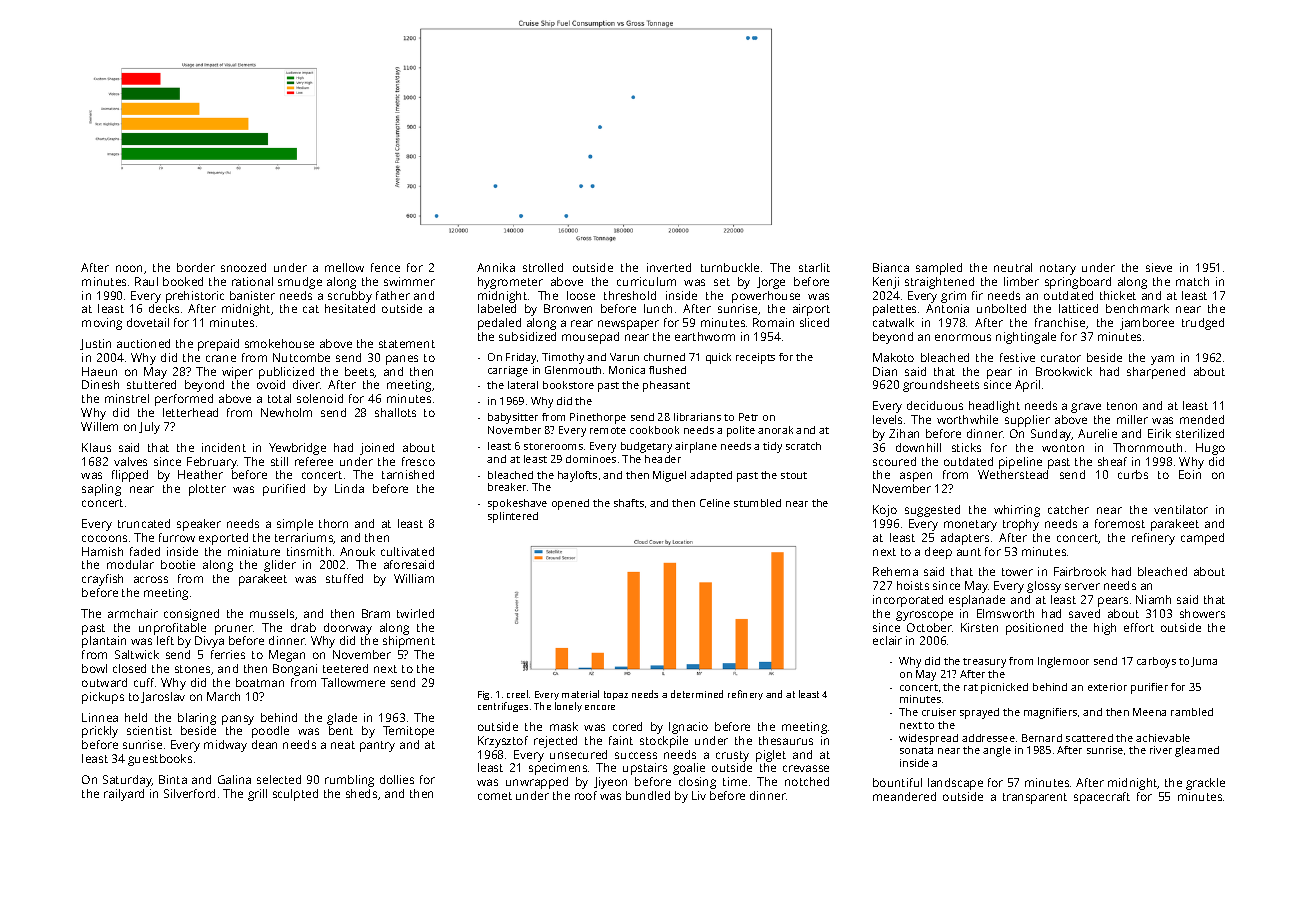 The width and height of the screenshot is (1308, 924). Describe the element at coordinates (636, 755) in the screenshot. I see `success` at that location.
